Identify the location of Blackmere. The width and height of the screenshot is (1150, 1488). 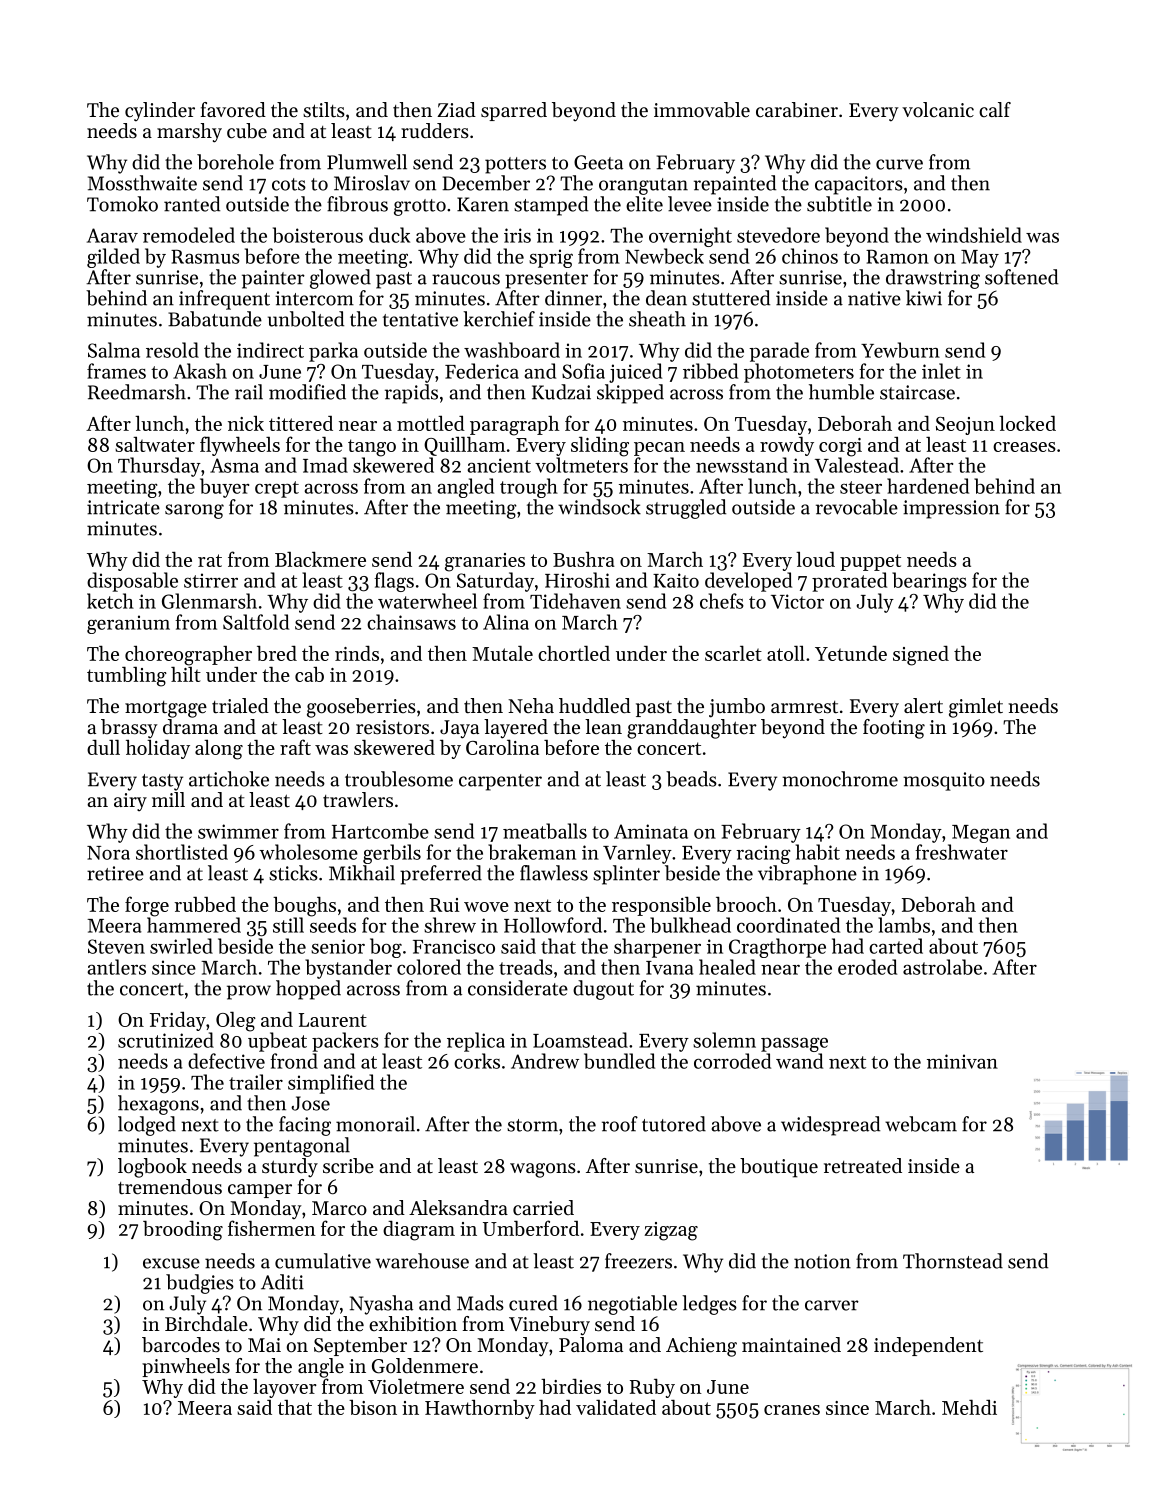
(320, 559).
